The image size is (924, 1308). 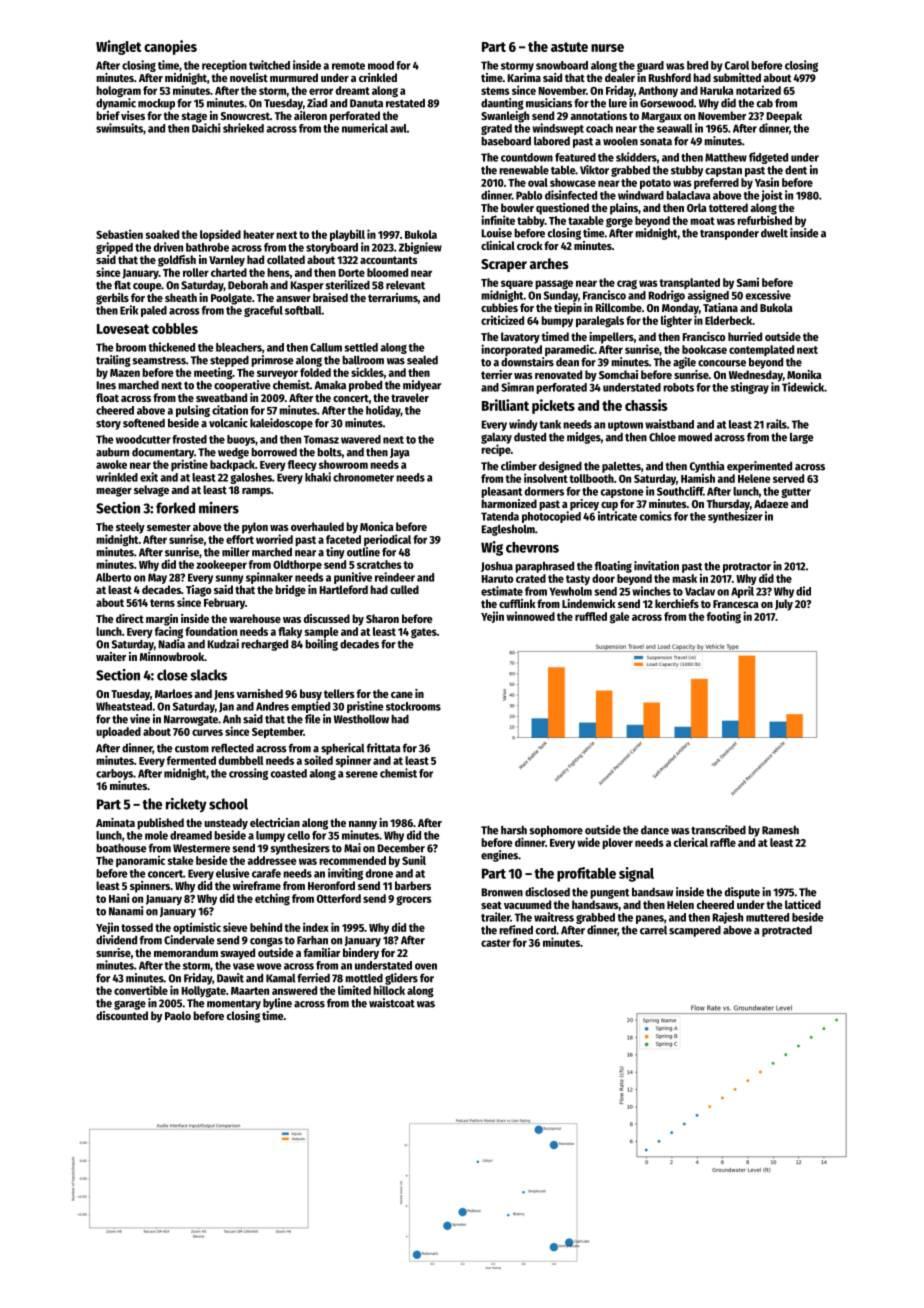 I want to click on Paolo, so click(x=178, y=1015).
